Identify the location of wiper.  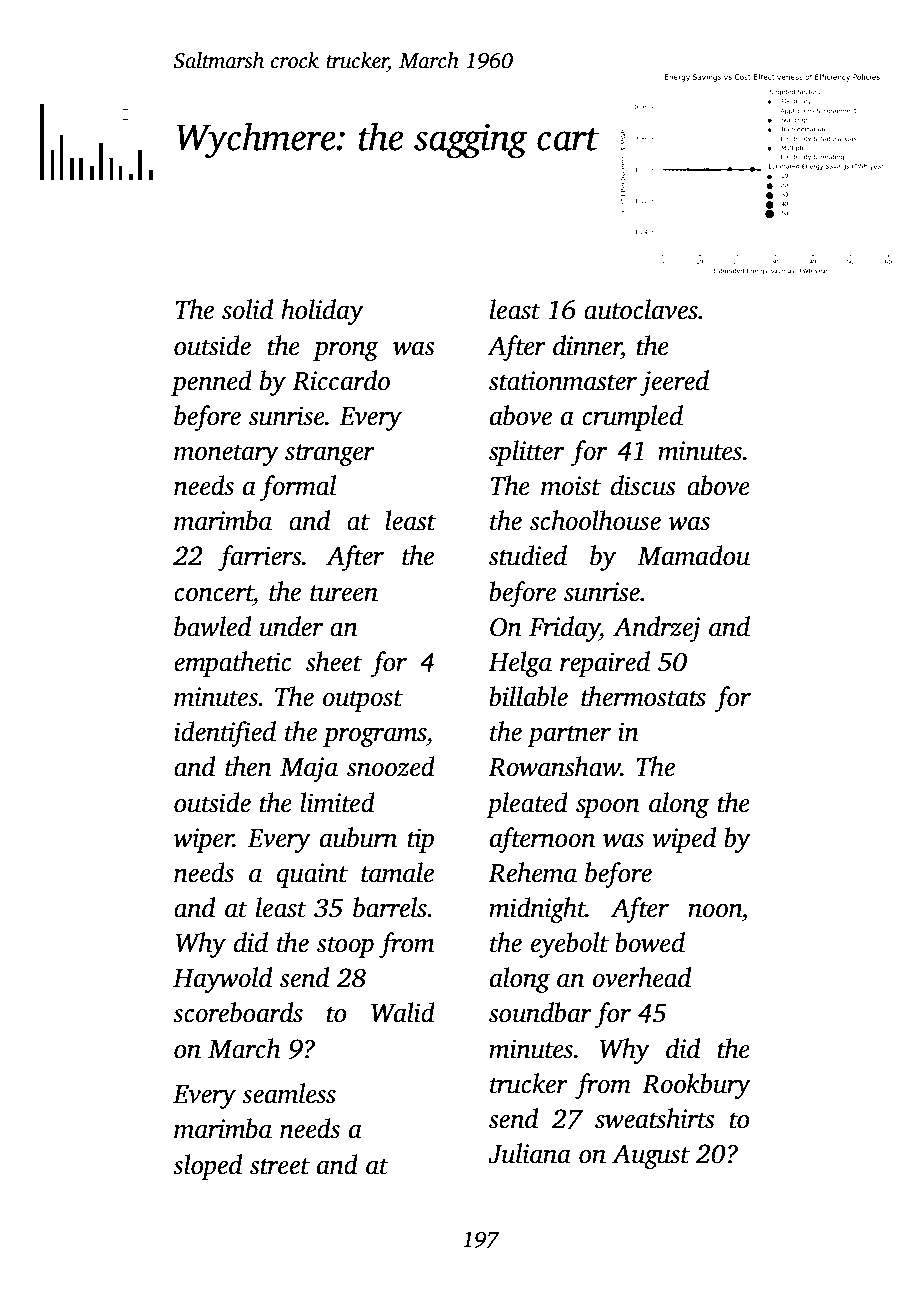
(204, 840).
